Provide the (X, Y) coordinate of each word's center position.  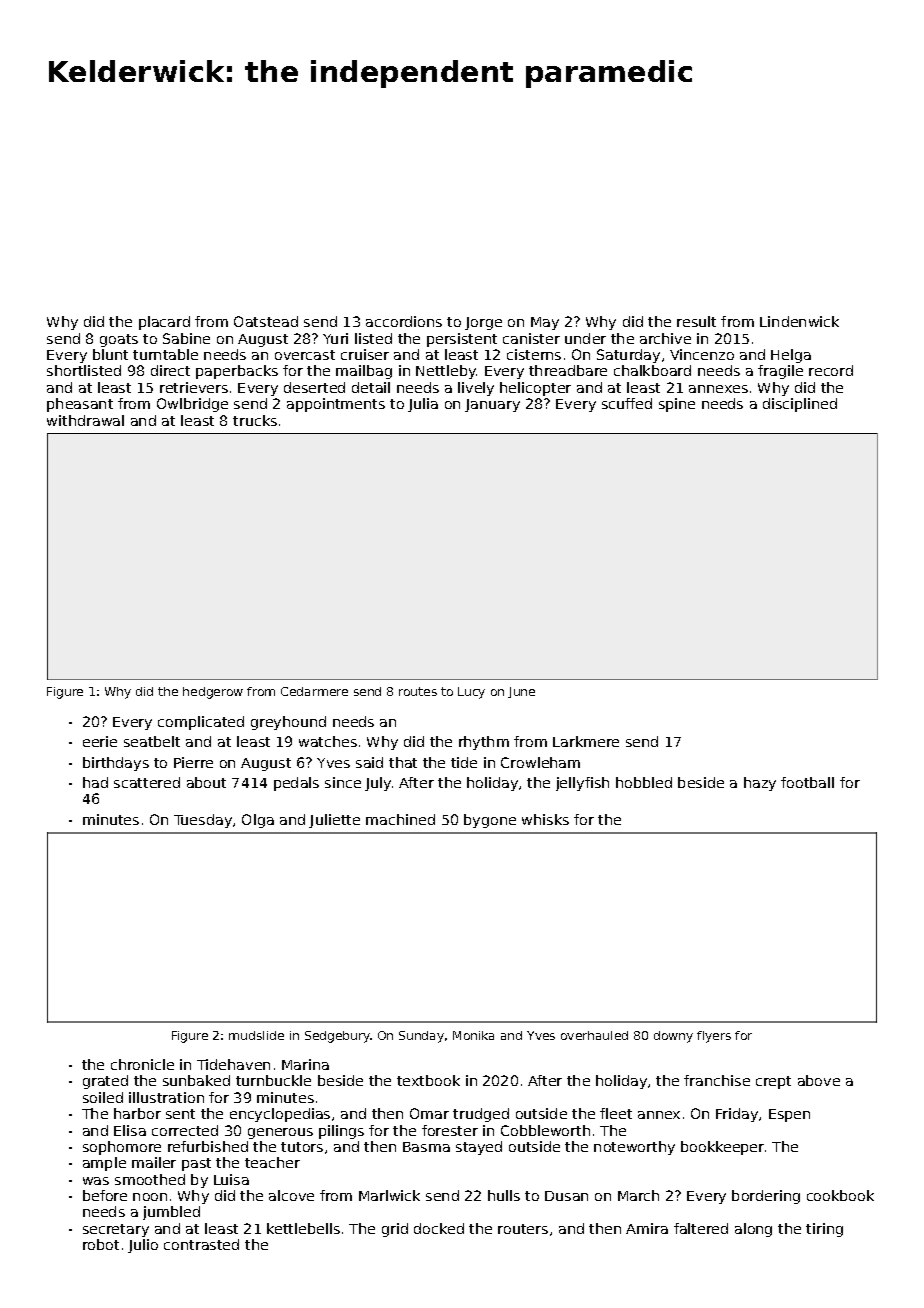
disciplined (800, 405)
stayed (479, 1148)
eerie (100, 741)
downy (673, 1037)
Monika (473, 1035)
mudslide (256, 1035)
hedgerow (213, 693)
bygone (490, 821)
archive (665, 338)
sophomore (122, 1148)
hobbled (644, 782)
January (492, 405)
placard (164, 323)
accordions (404, 321)
